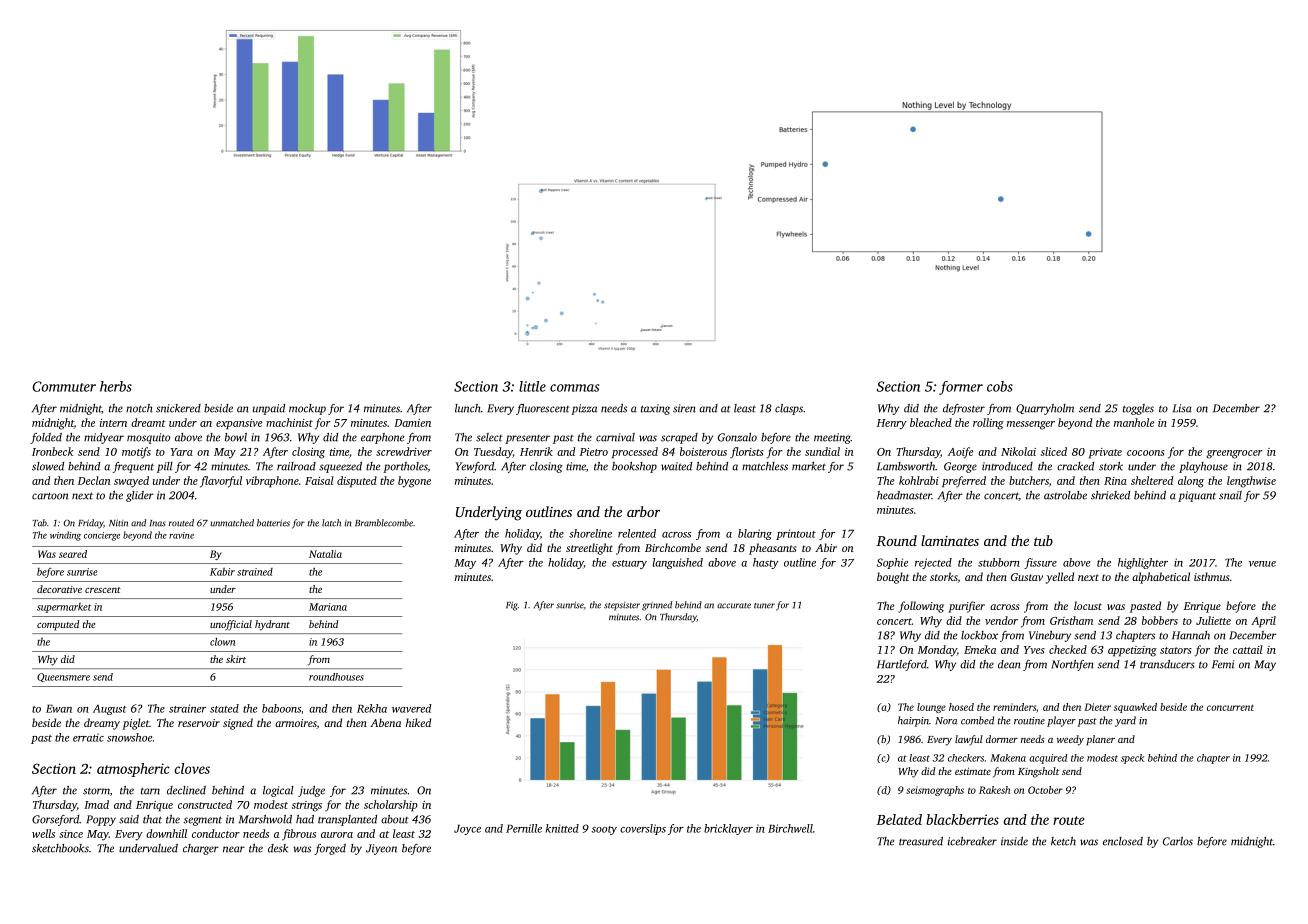  I want to click on Jiyeon, so click(381, 849).
